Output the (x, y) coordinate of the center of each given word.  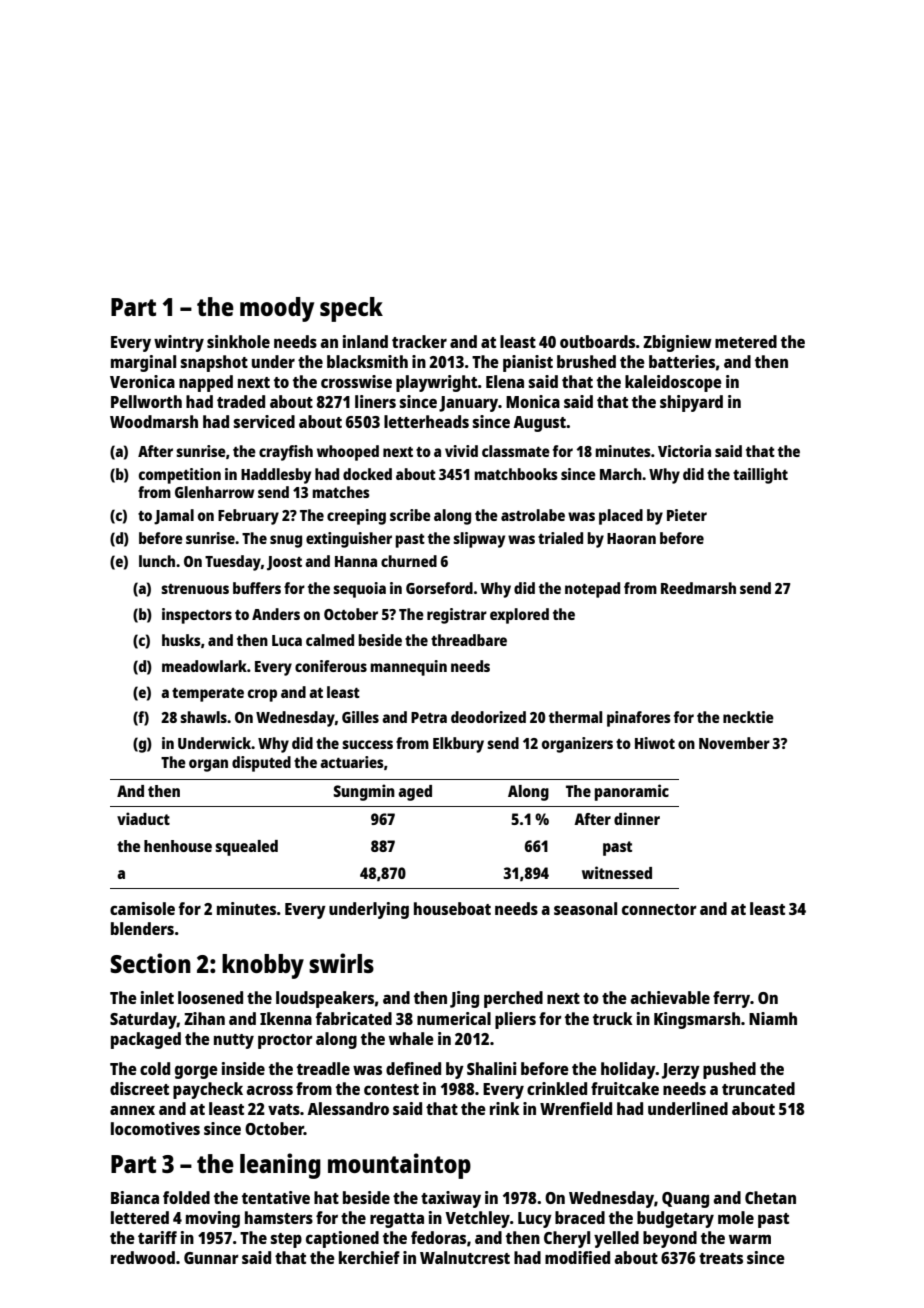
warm (750, 1239)
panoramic (632, 792)
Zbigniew (677, 343)
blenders (142, 928)
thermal (575, 717)
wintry (179, 343)
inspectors (197, 616)
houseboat (452, 908)
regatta (397, 1220)
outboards (597, 341)
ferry (732, 999)
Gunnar (211, 1258)
